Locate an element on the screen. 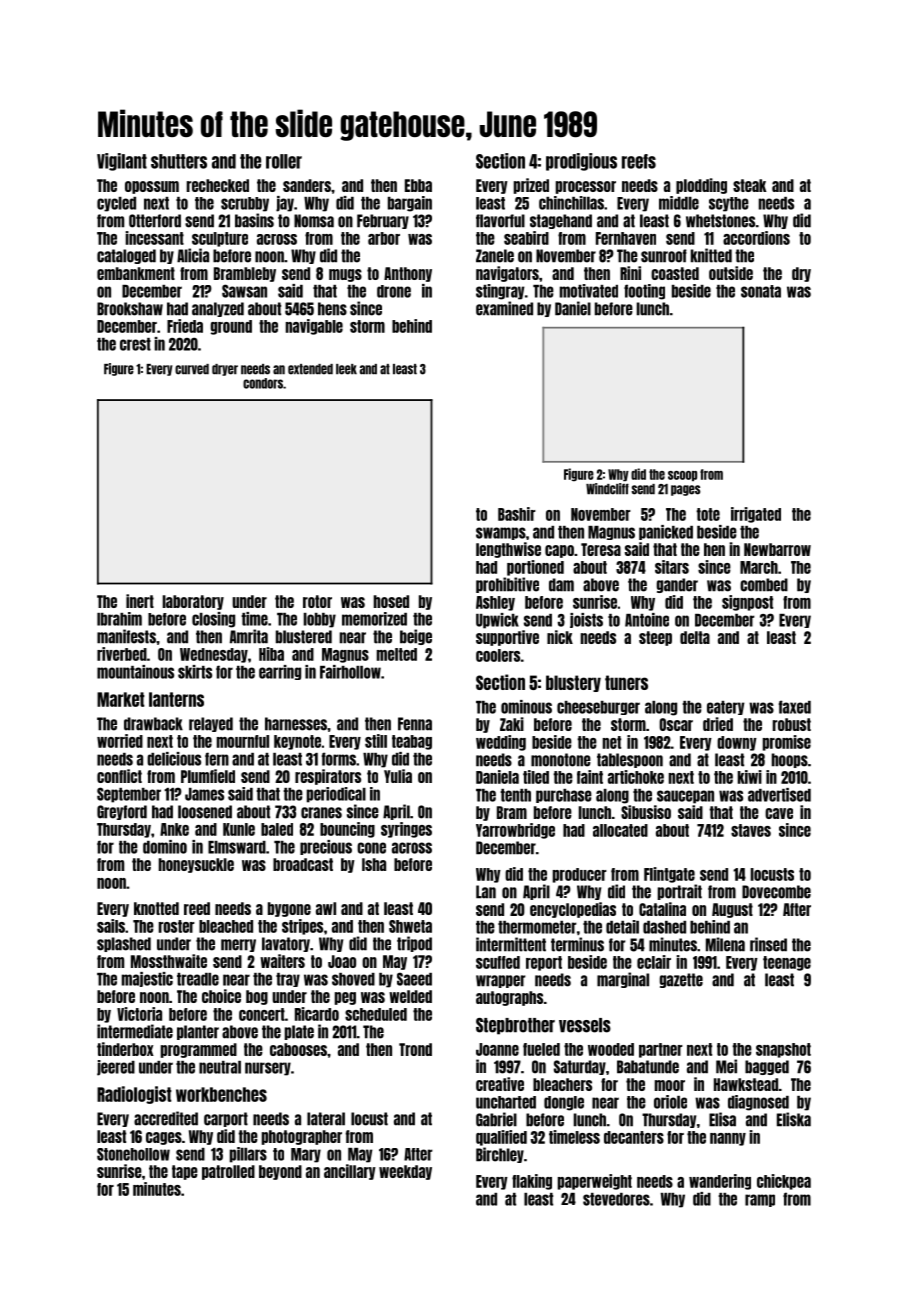 Image resolution: width=908 pixels, height=1316 pixels. lavatory is located at coordinates (286, 944).
